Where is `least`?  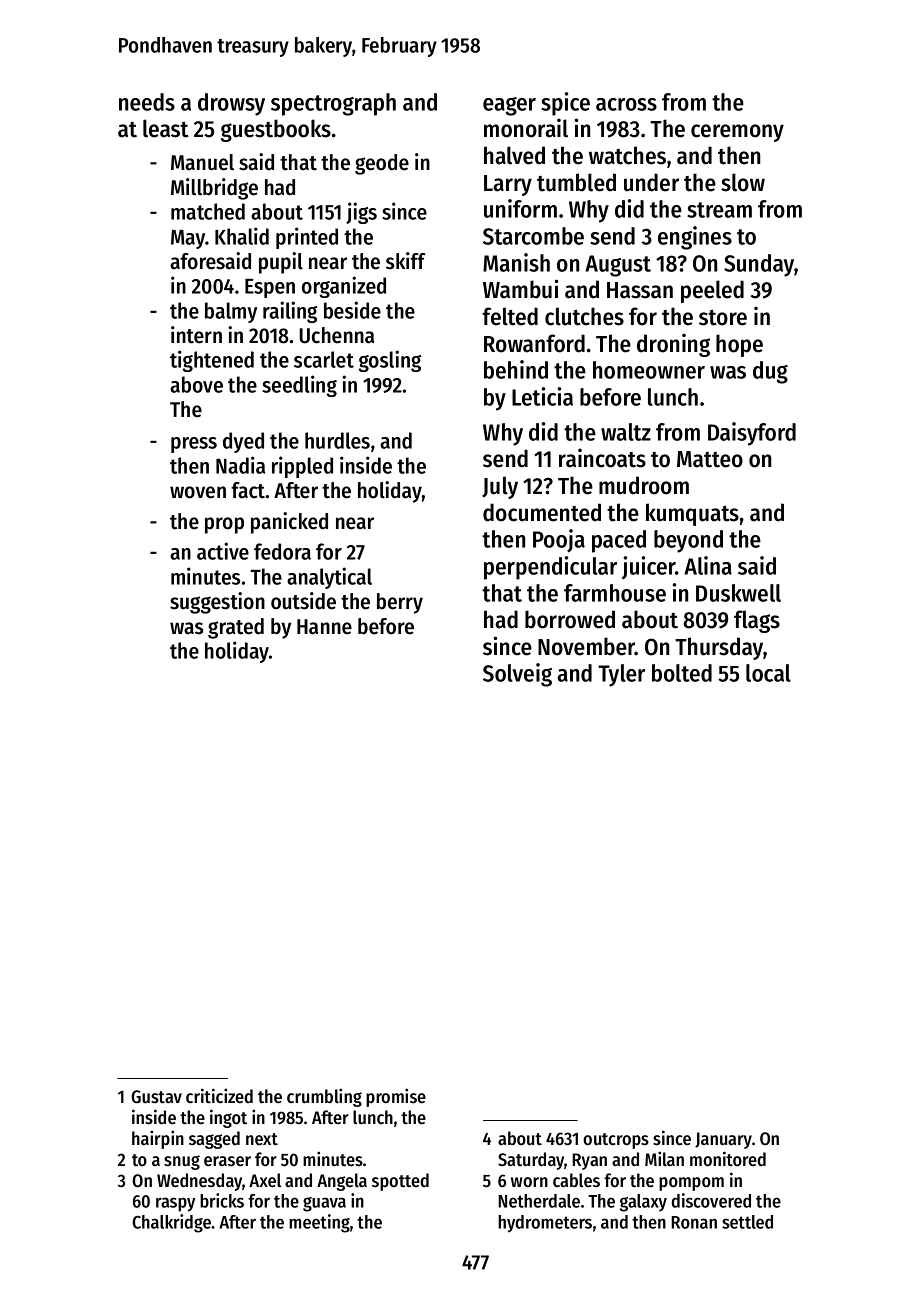
least is located at coordinates (166, 128).
